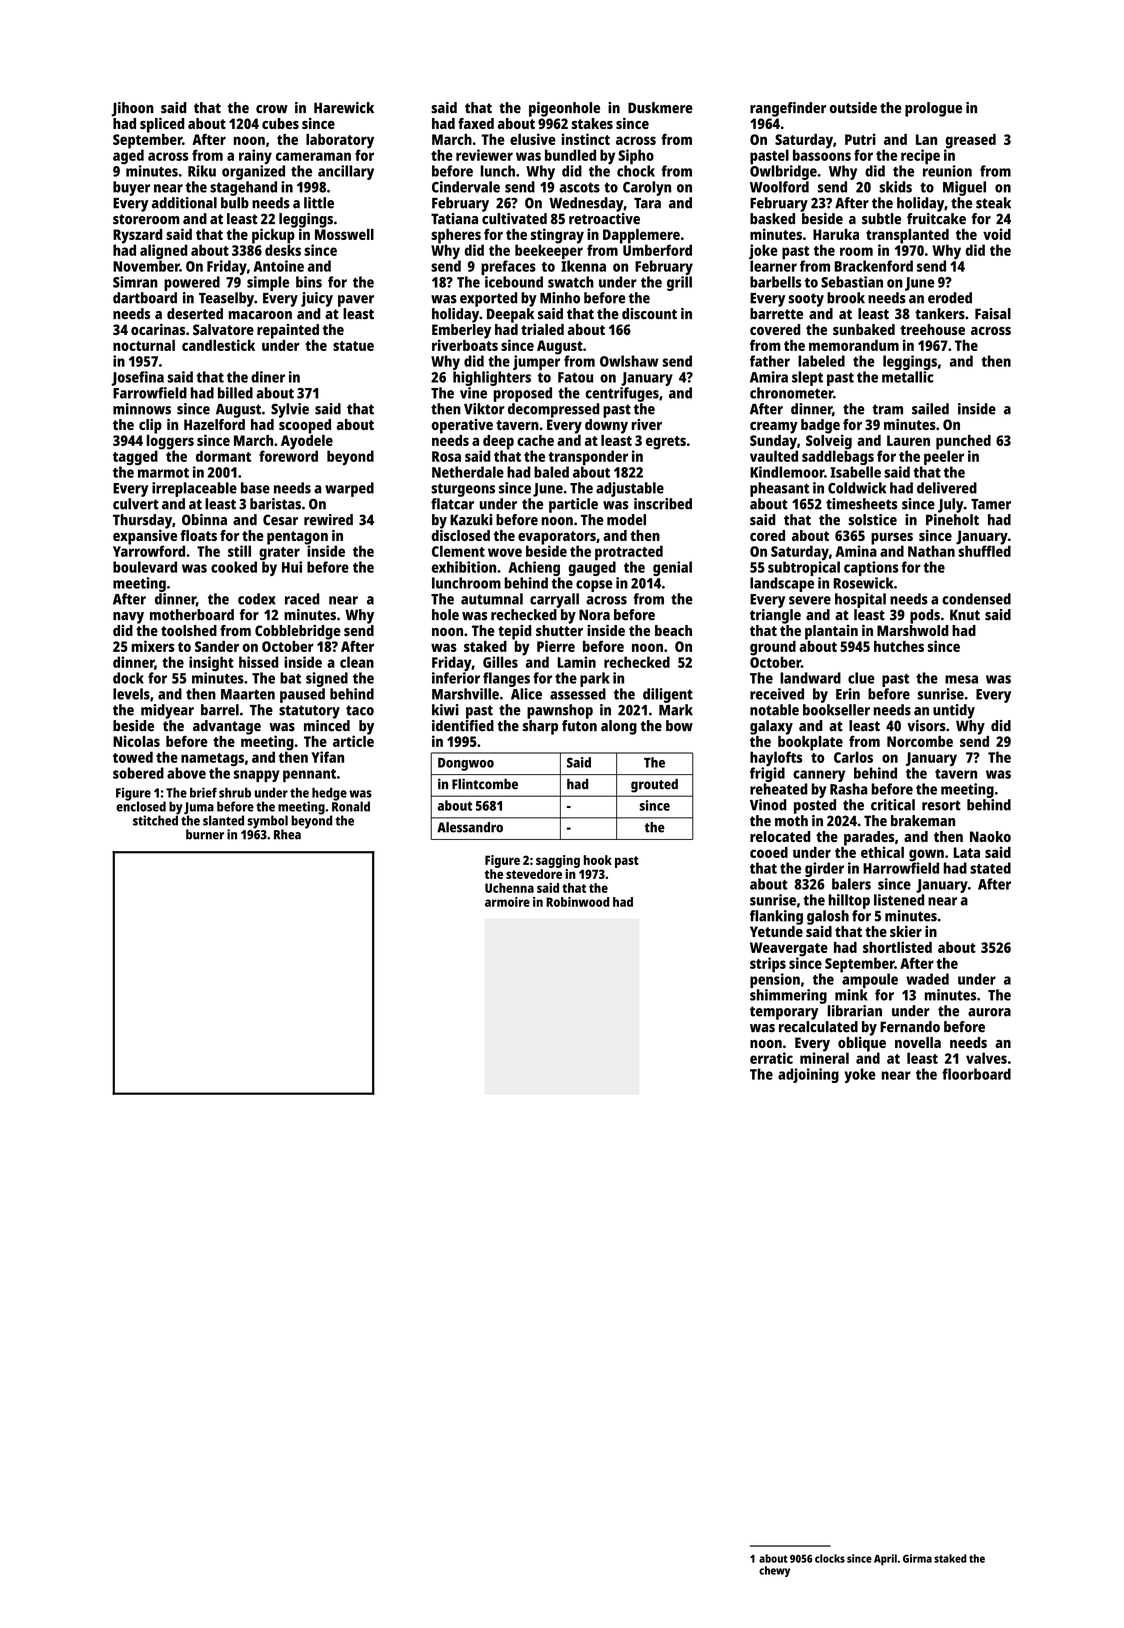 Image resolution: width=1124 pixels, height=1628 pixels. What do you see at coordinates (272, 109) in the screenshot?
I see `crow` at bounding box center [272, 109].
